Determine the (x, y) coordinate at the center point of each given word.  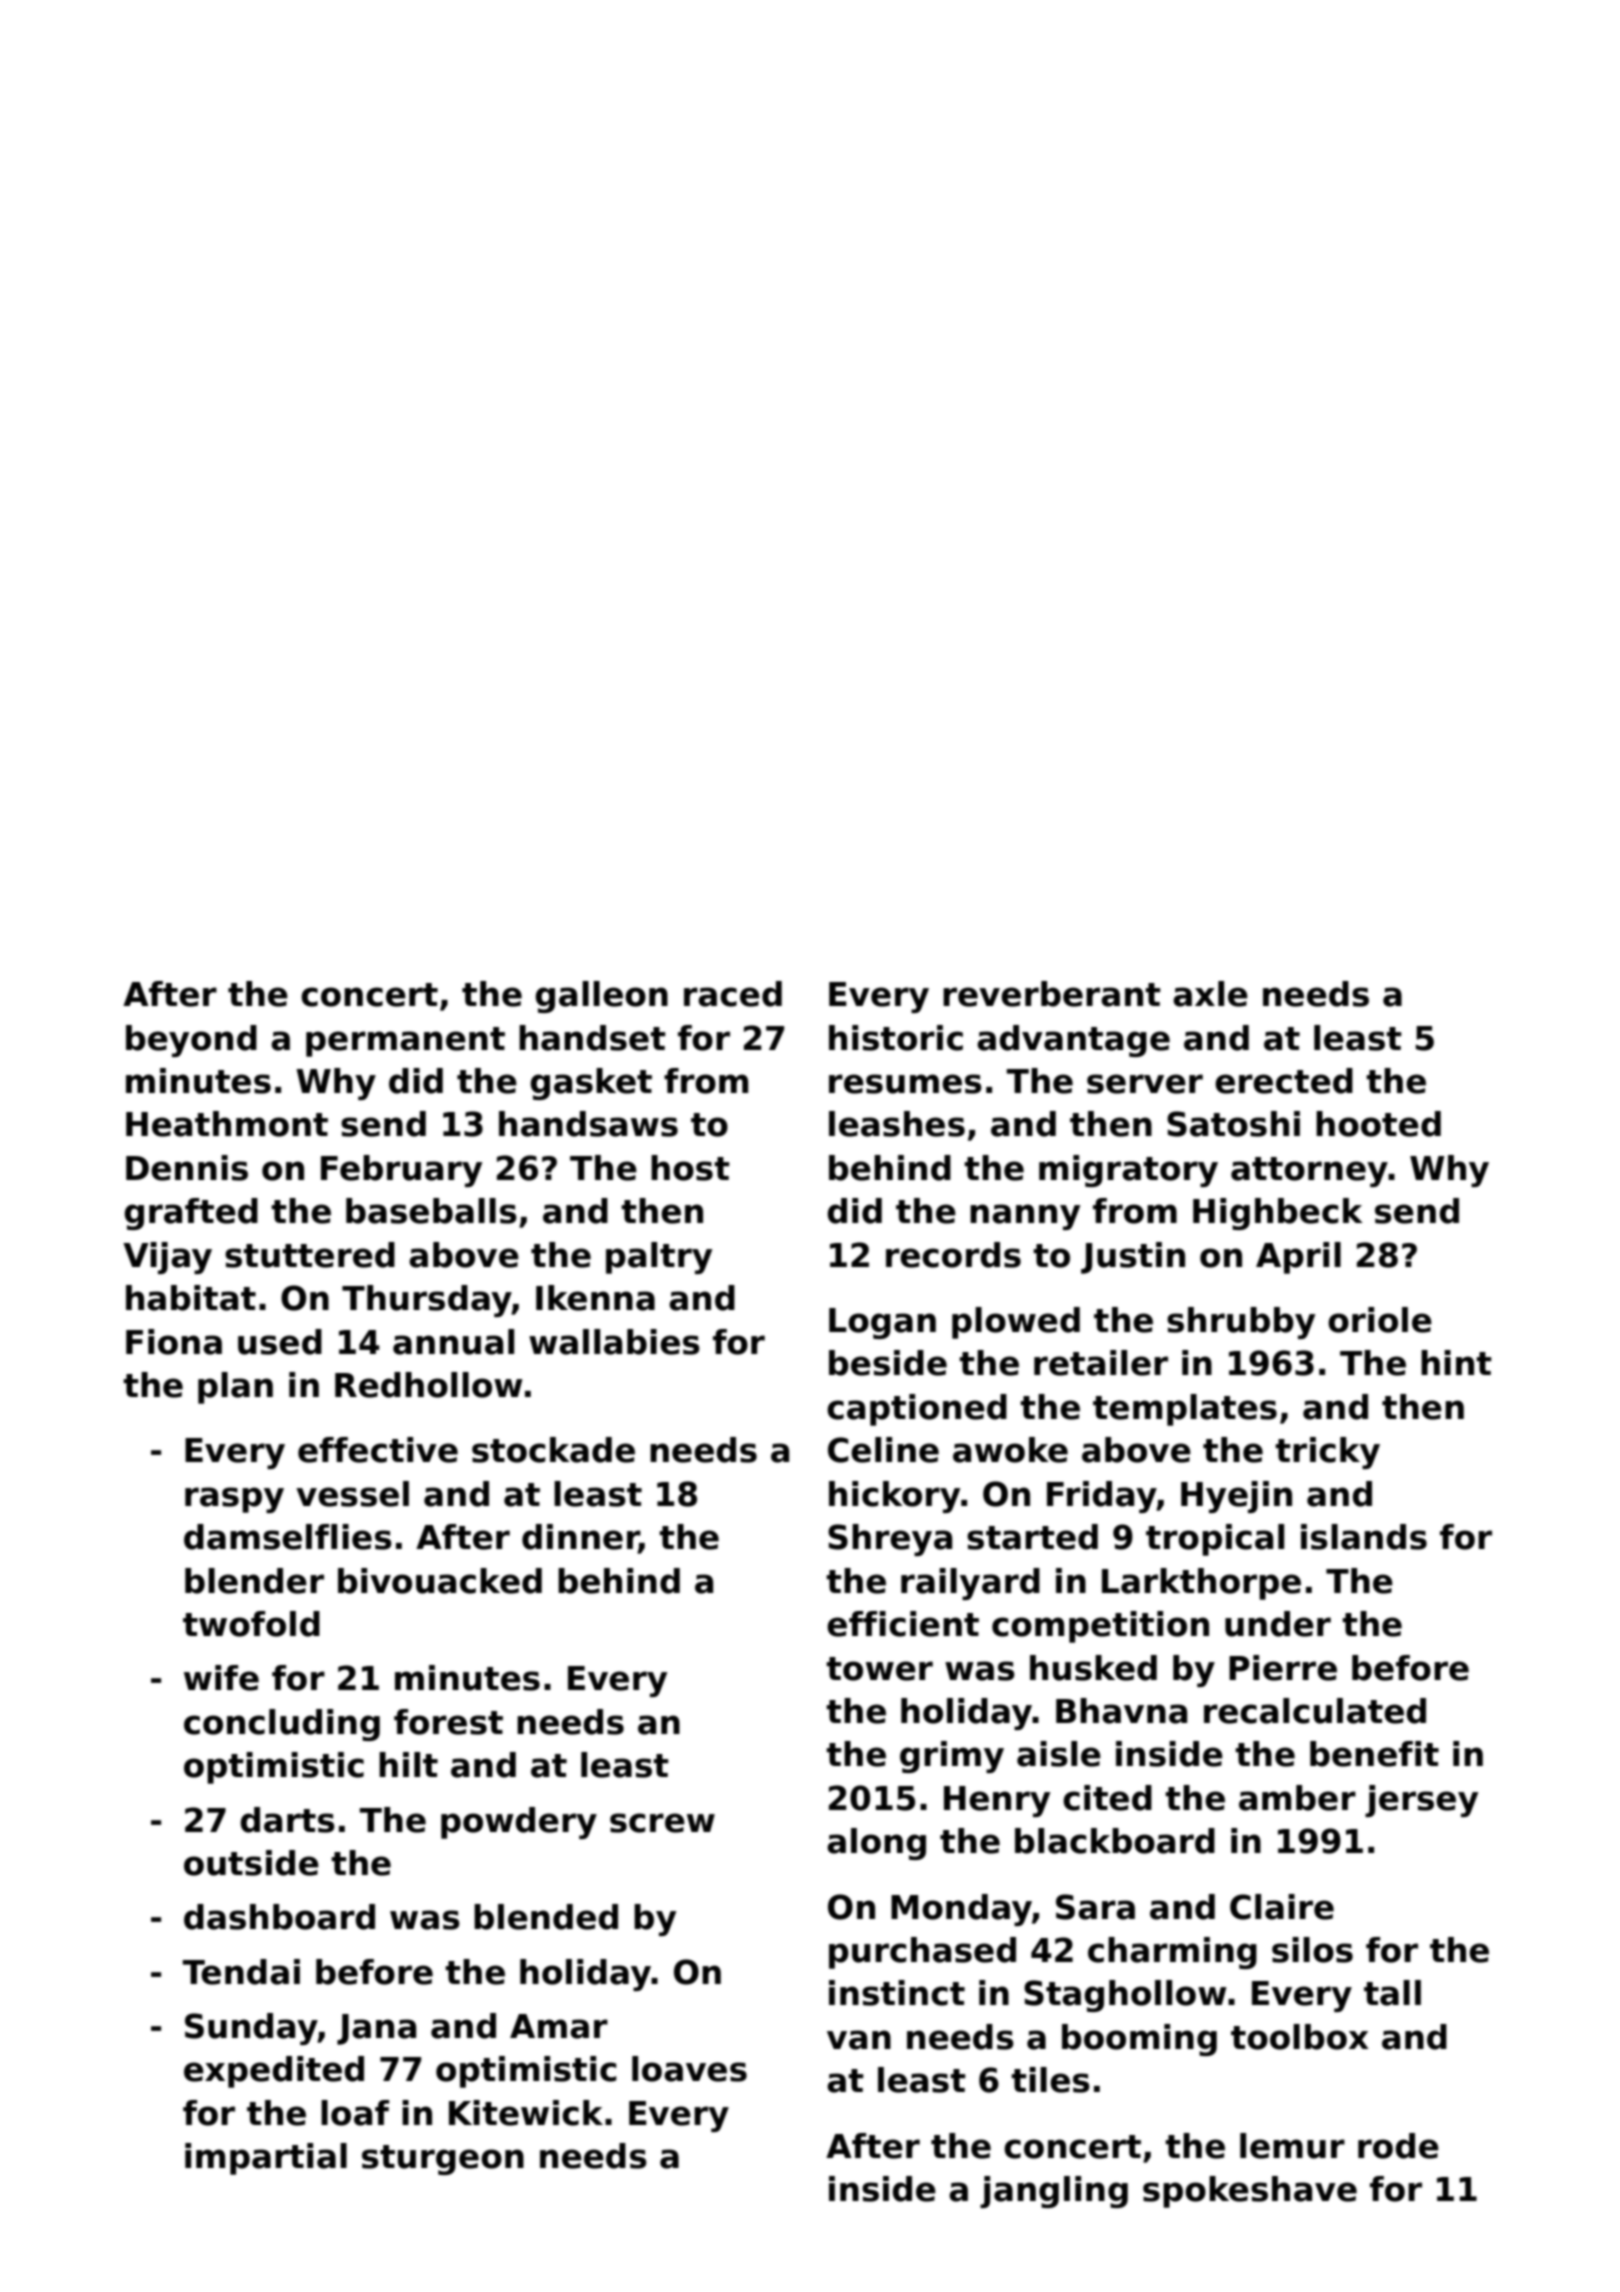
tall (1392, 1993)
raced (733, 994)
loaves (689, 2069)
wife (221, 1678)
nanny (1025, 1217)
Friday (1102, 1497)
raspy (234, 1500)
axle (1210, 994)
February (401, 1171)
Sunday (251, 2029)
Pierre (1283, 1668)
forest (448, 1722)
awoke (1010, 1450)
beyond (191, 1041)
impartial (266, 2159)
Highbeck (1278, 1214)
